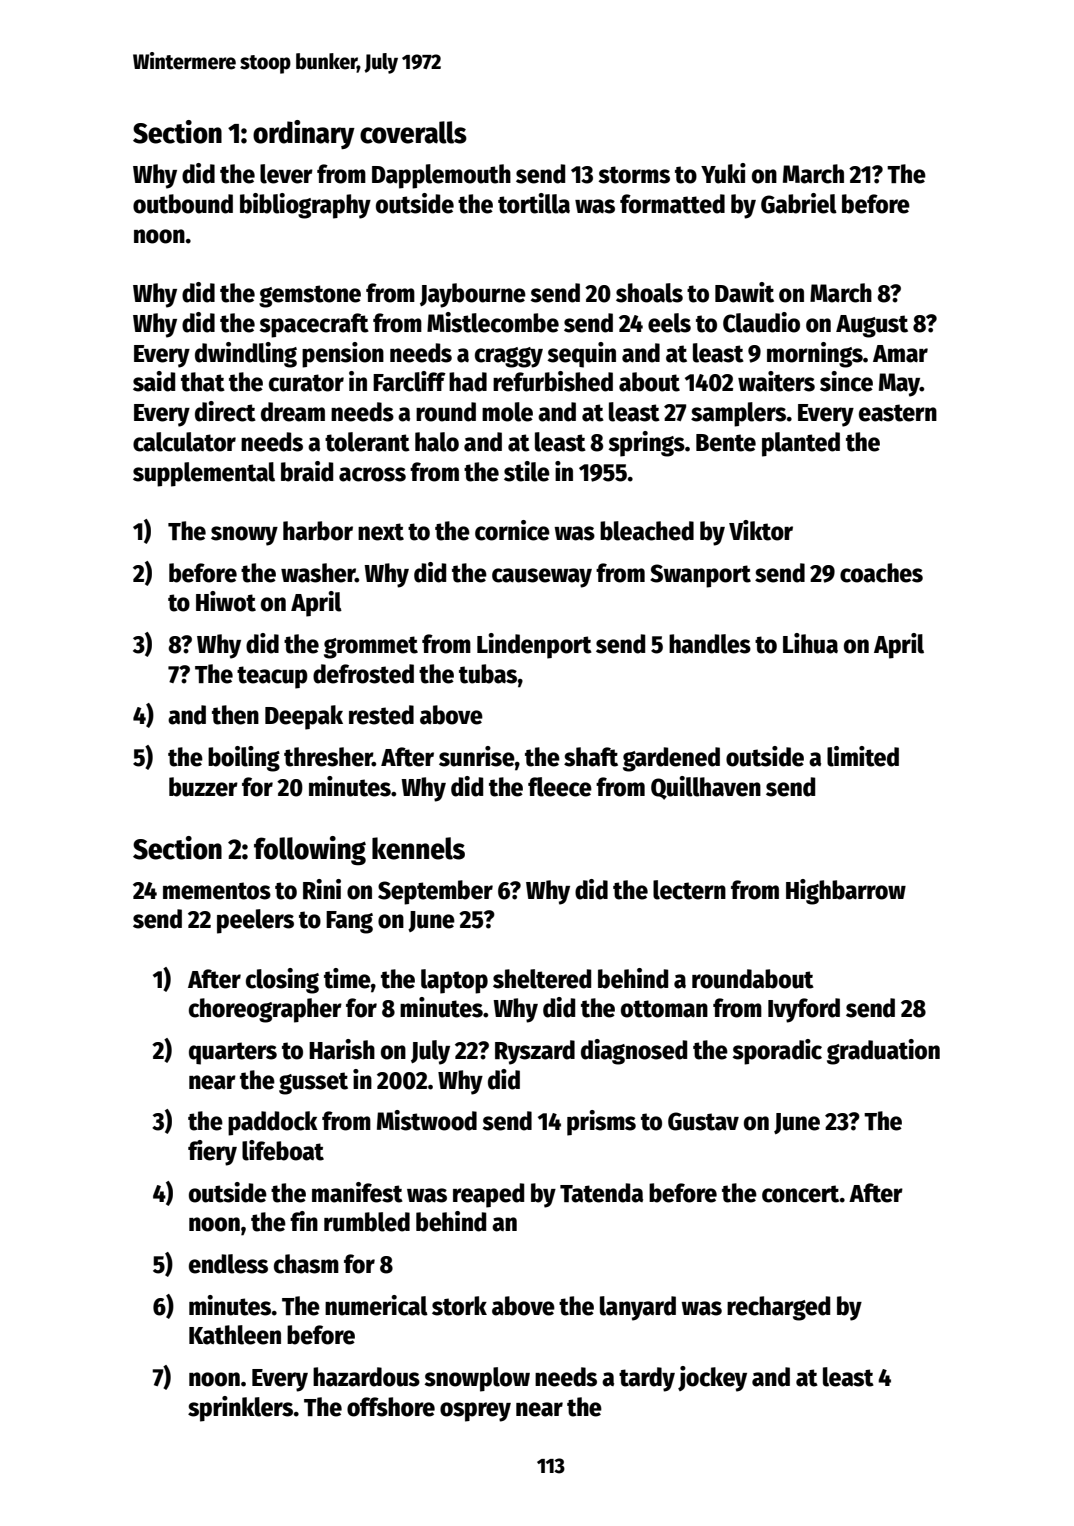 Image resolution: width=1074 pixels, height=1526 pixels. I want to click on Yuki, so click(723, 173).
